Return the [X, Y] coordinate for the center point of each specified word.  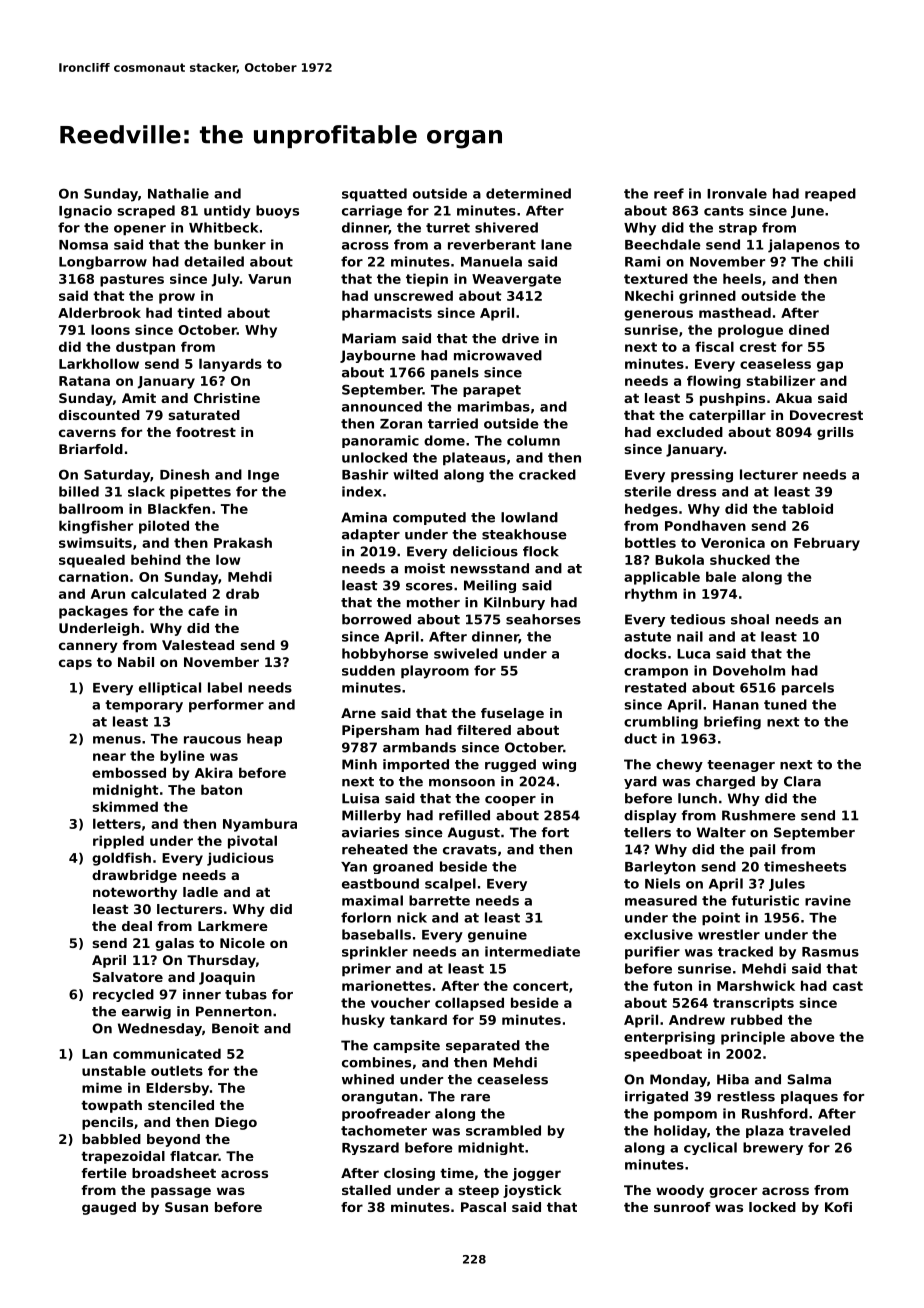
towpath [111, 1106]
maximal [372, 900]
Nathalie [178, 193]
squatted [374, 195]
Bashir [365, 474]
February [827, 544]
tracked [745, 951]
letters [117, 823]
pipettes [200, 493]
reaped [830, 195]
